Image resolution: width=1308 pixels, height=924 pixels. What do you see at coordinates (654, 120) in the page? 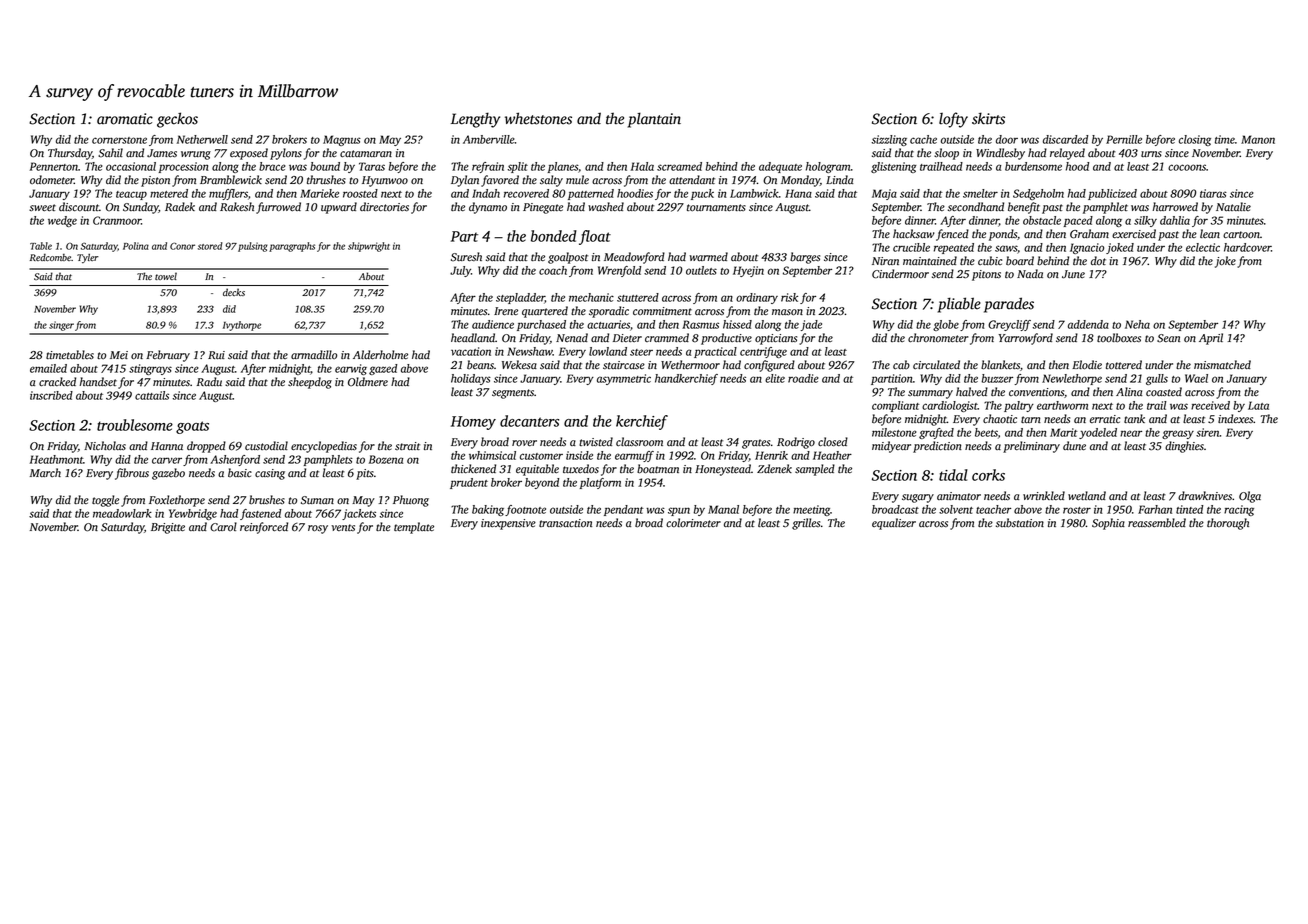
I see `plantain` at bounding box center [654, 120].
